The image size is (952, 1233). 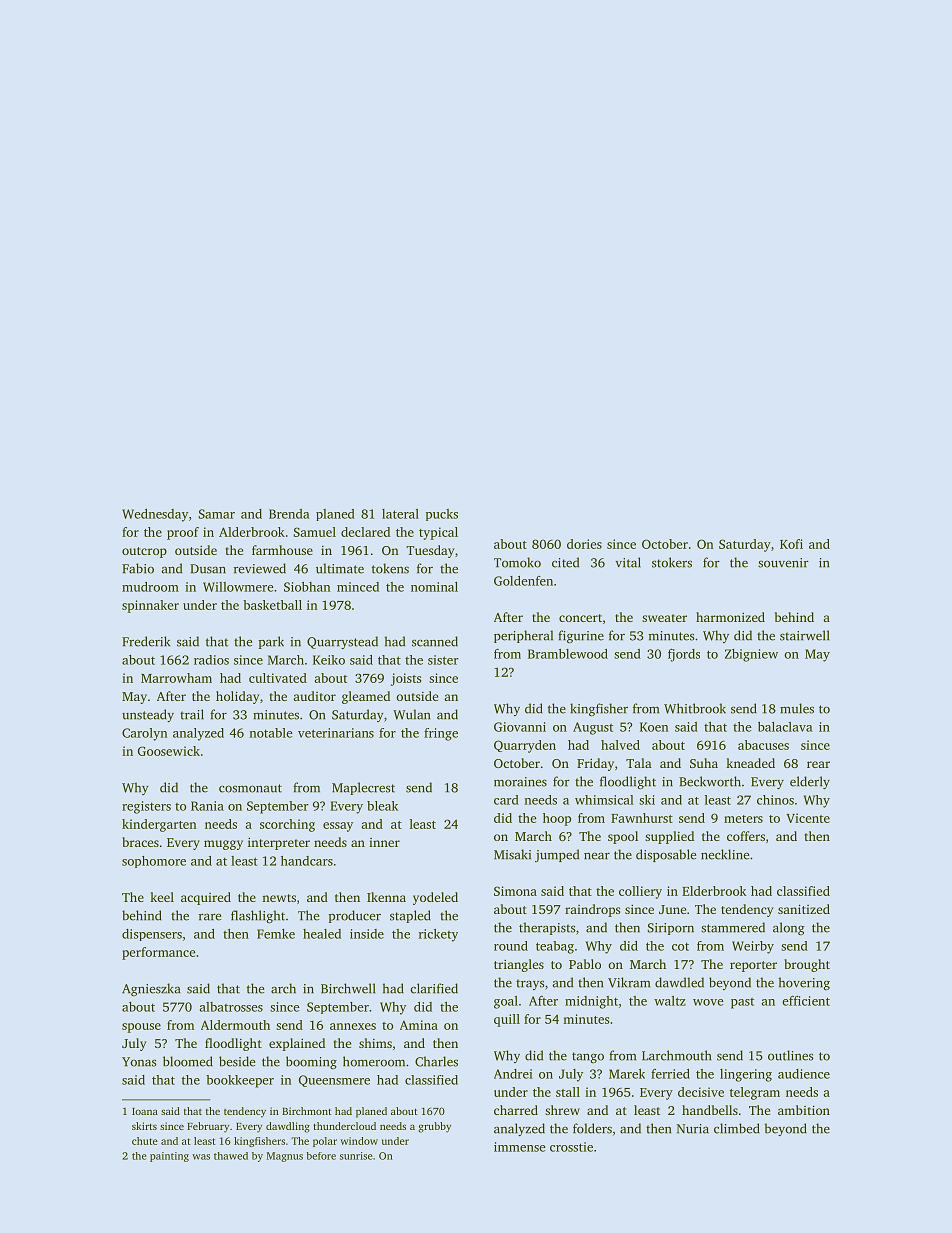 What do you see at coordinates (367, 934) in the document?
I see `inside` at bounding box center [367, 934].
